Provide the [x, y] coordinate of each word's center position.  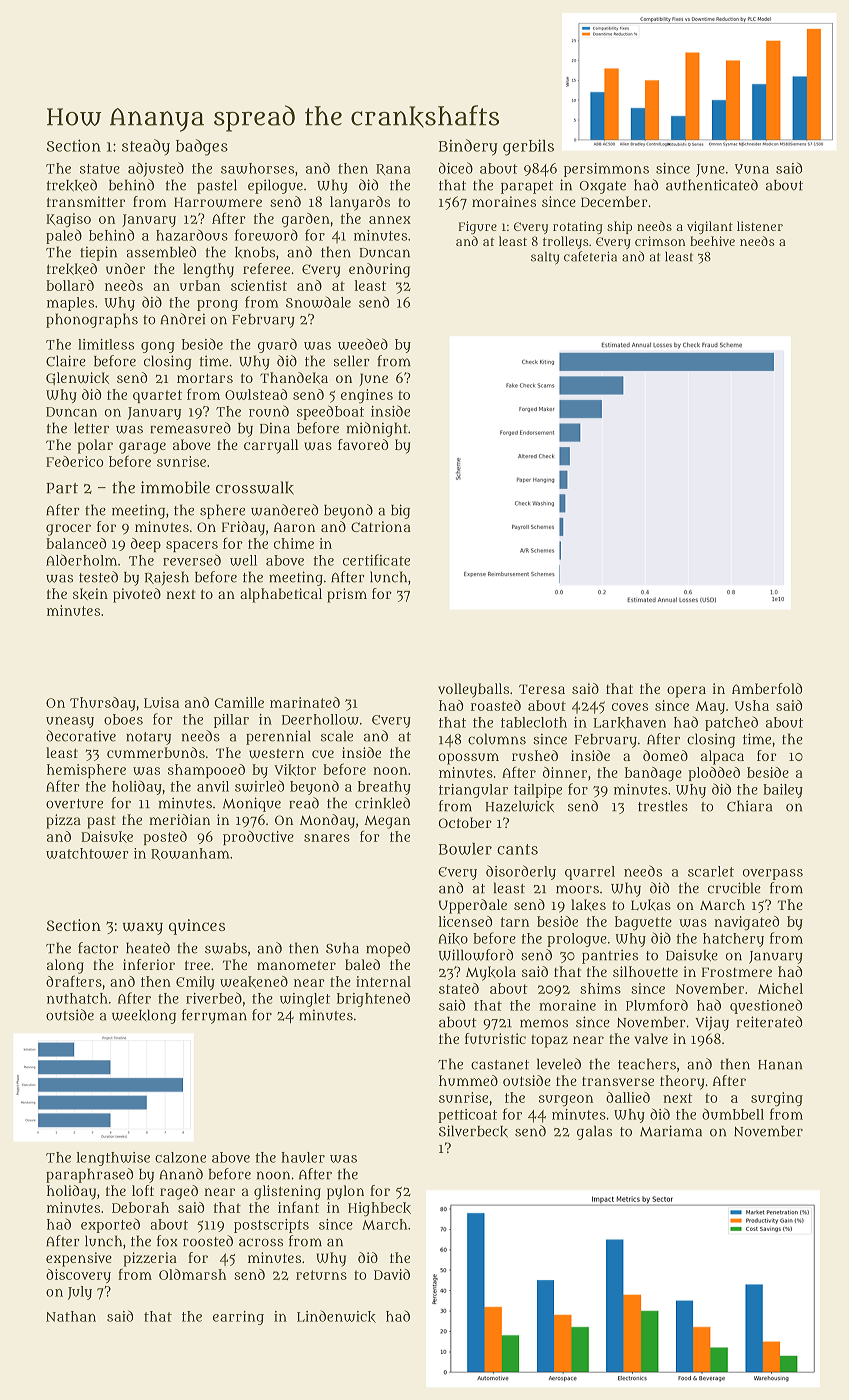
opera [686, 692]
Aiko [453, 939]
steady [146, 147]
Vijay [712, 1023]
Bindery [468, 147]
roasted [496, 705]
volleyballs [473, 690]
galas [594, 1132]
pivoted [137, 595]
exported [110, 1225]
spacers [192, 546]
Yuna [752, 169]
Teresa [542, 689]
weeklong [144, 1016]
